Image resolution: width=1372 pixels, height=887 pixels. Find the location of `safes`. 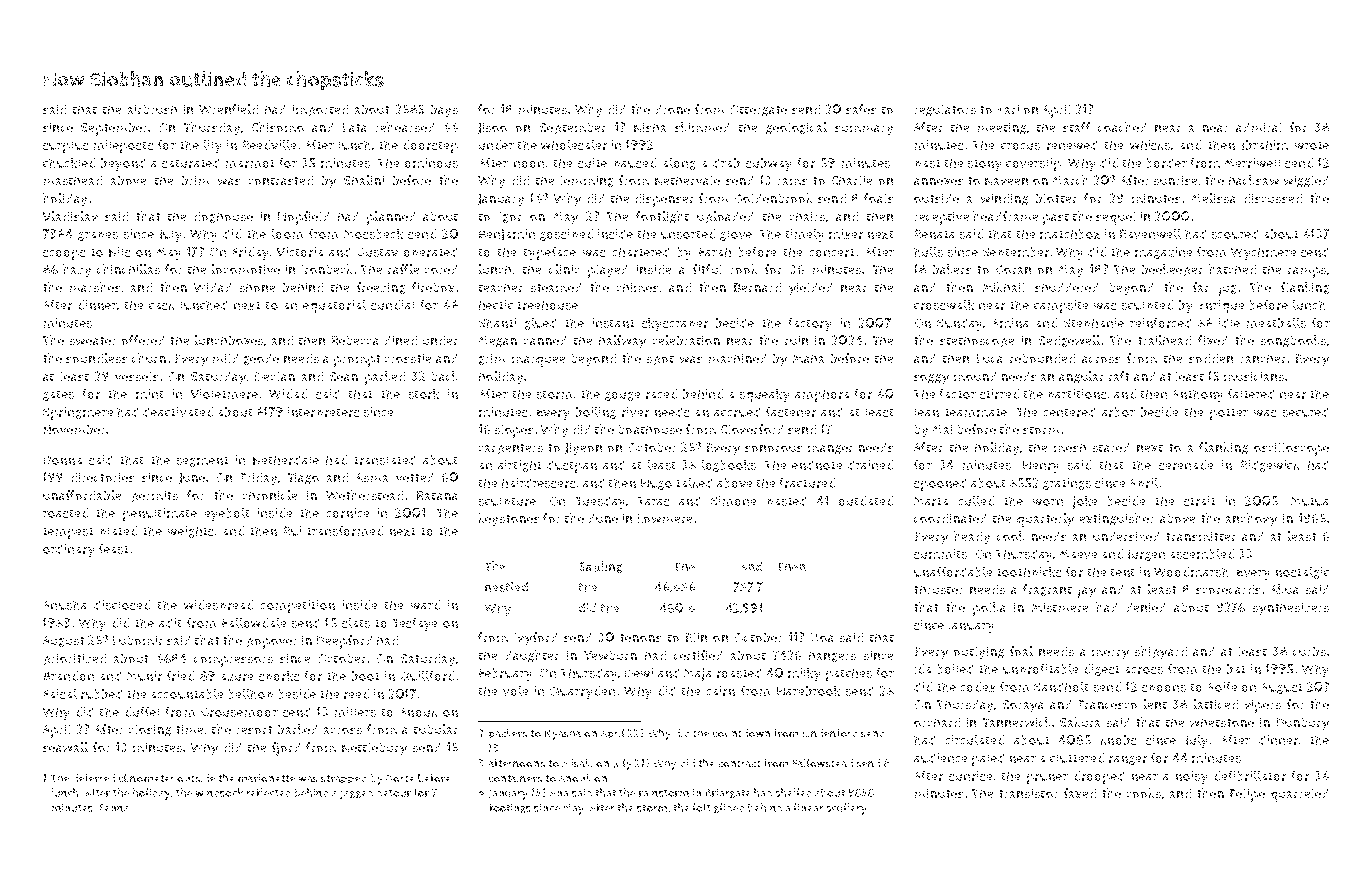

safes is located at coordinates (861, 109).
